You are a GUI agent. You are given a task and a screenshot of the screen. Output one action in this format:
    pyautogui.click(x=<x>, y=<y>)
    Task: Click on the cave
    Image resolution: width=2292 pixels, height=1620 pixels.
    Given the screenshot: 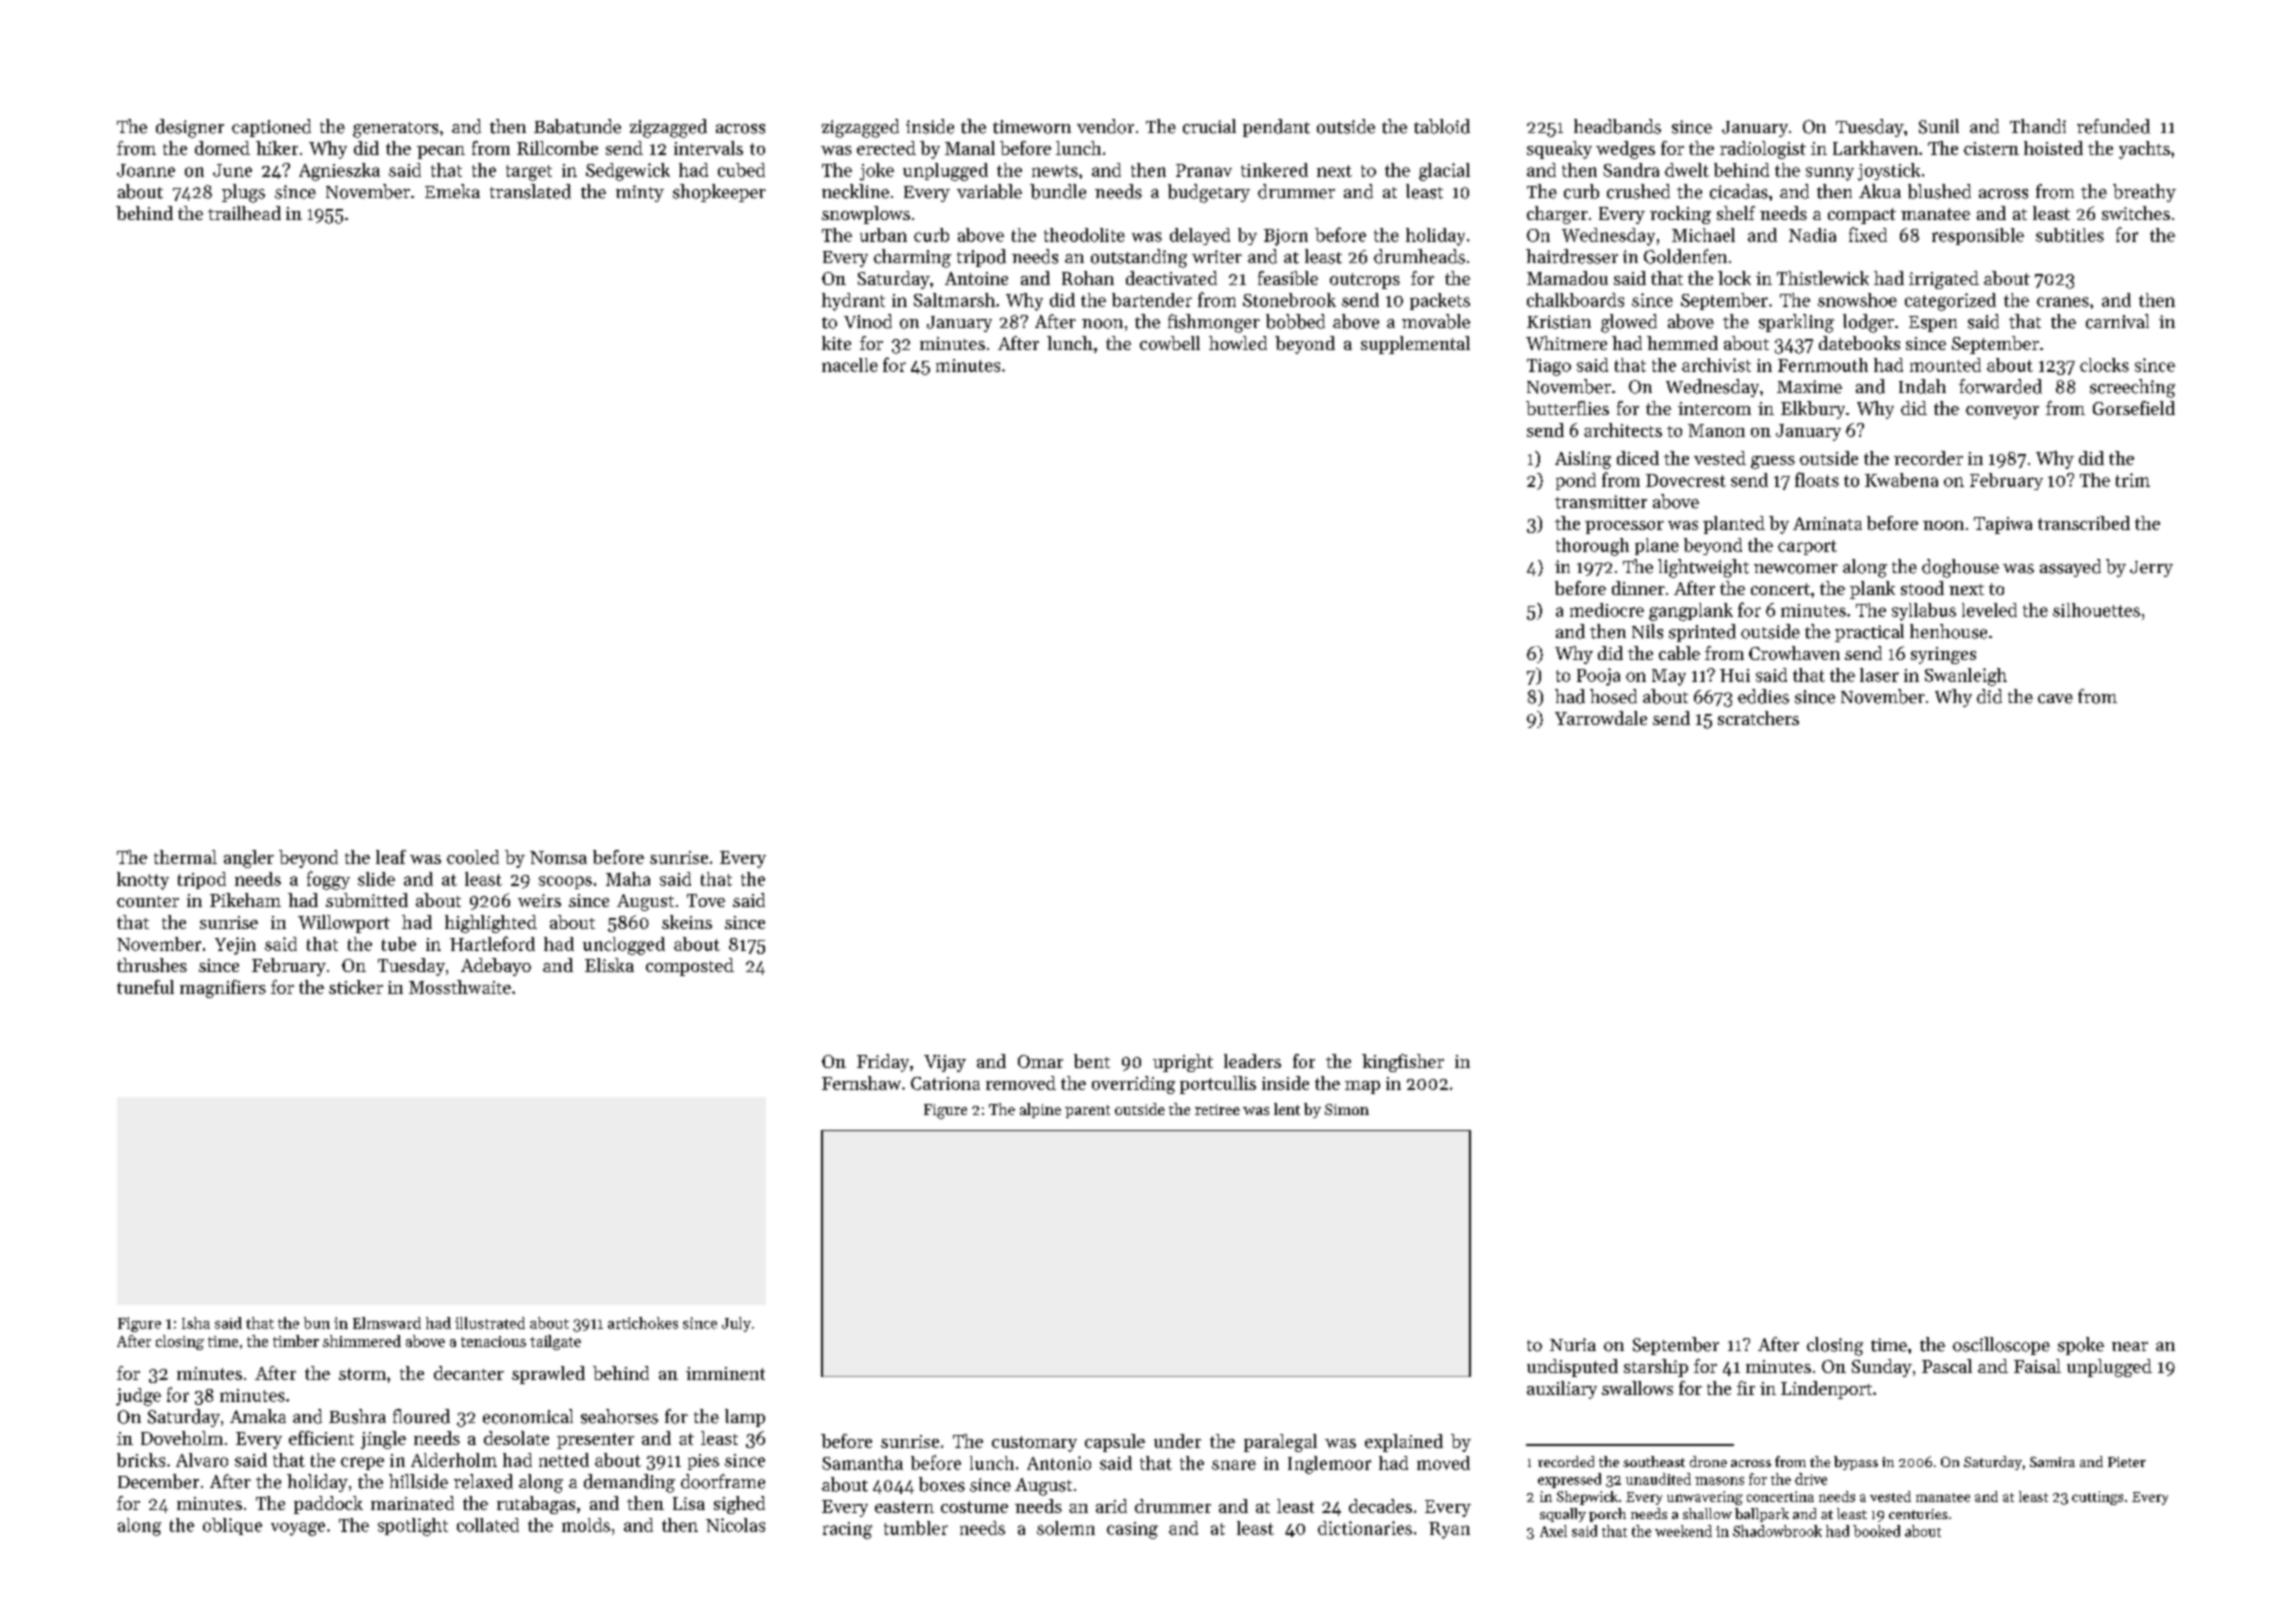 What is the action you would take?
    pyautogui.click(x=2055, y=699)
